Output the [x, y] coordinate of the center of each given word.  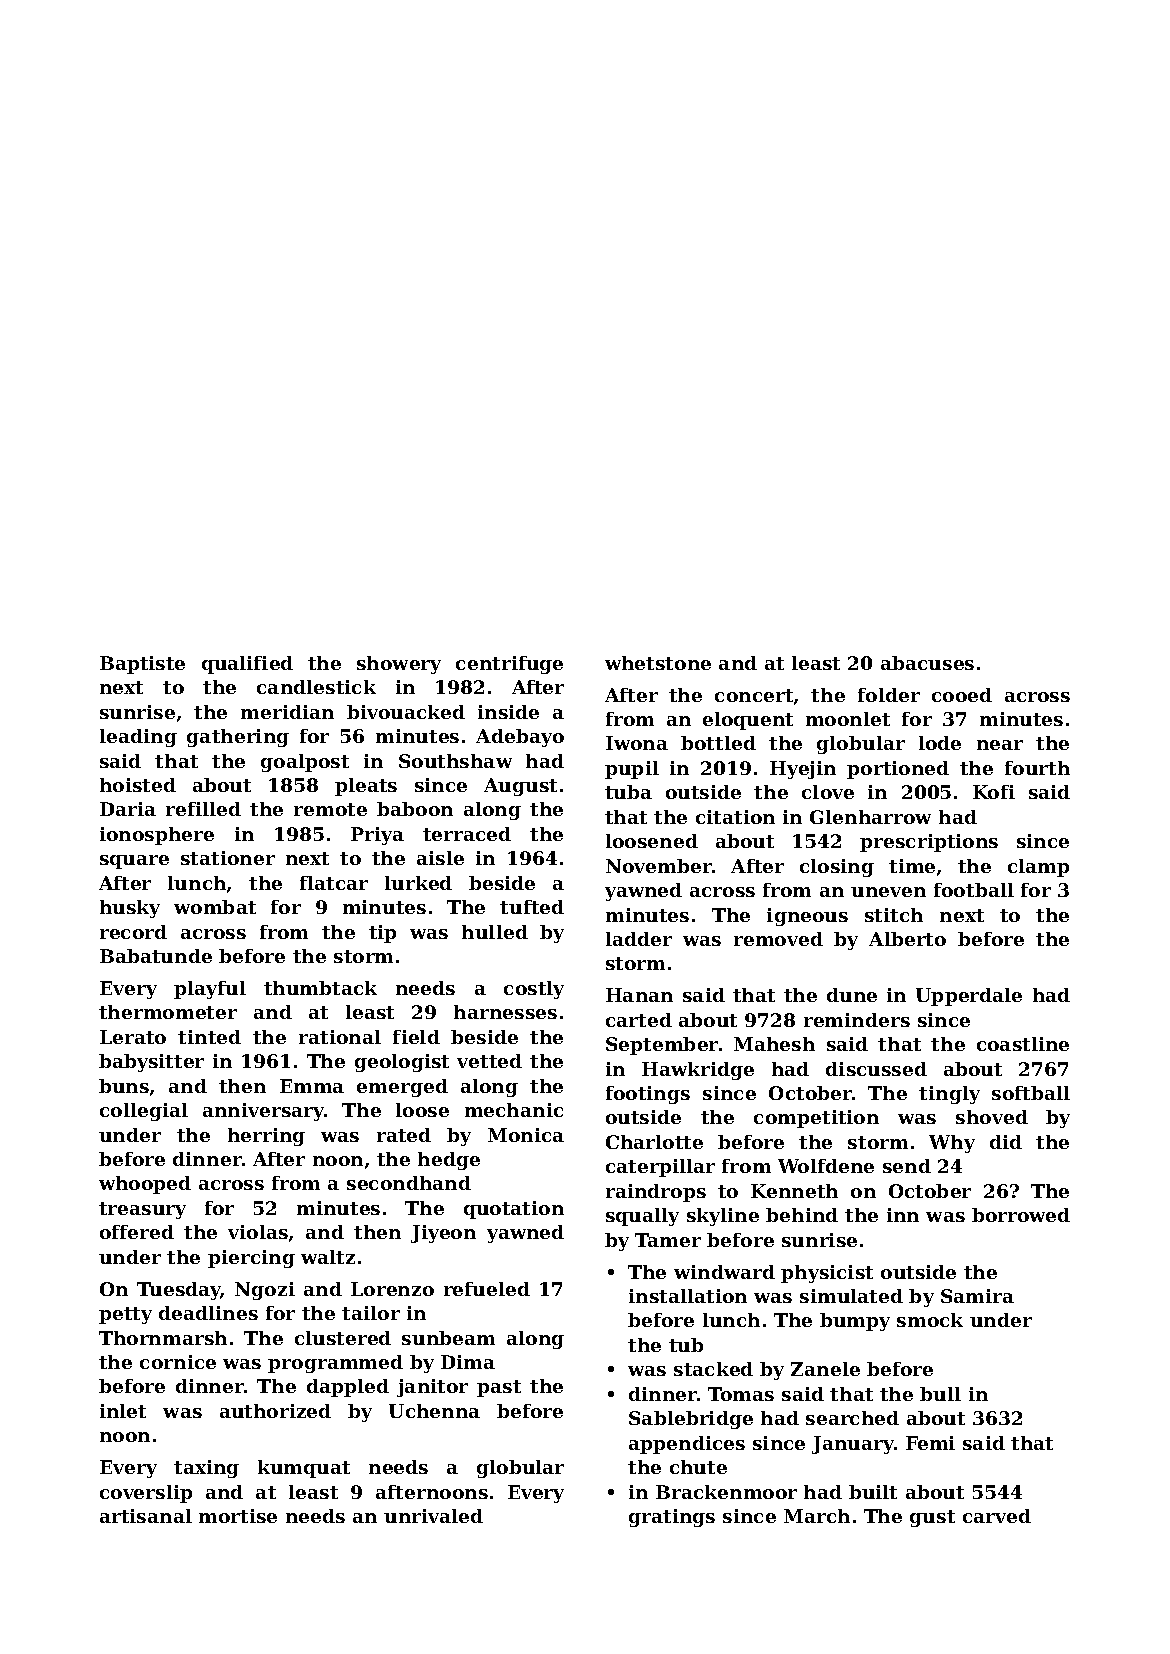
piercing [251, 1259]
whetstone [658, 663]
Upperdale [969, 997]
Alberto [907, 939]
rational [340, 1037]
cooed [962, 695]
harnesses [505, 1012]
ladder [639, 939]
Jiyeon [443, 1234]
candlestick [316, 687]
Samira [977, 1296]
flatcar [334, 883]
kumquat [304, 1469]
